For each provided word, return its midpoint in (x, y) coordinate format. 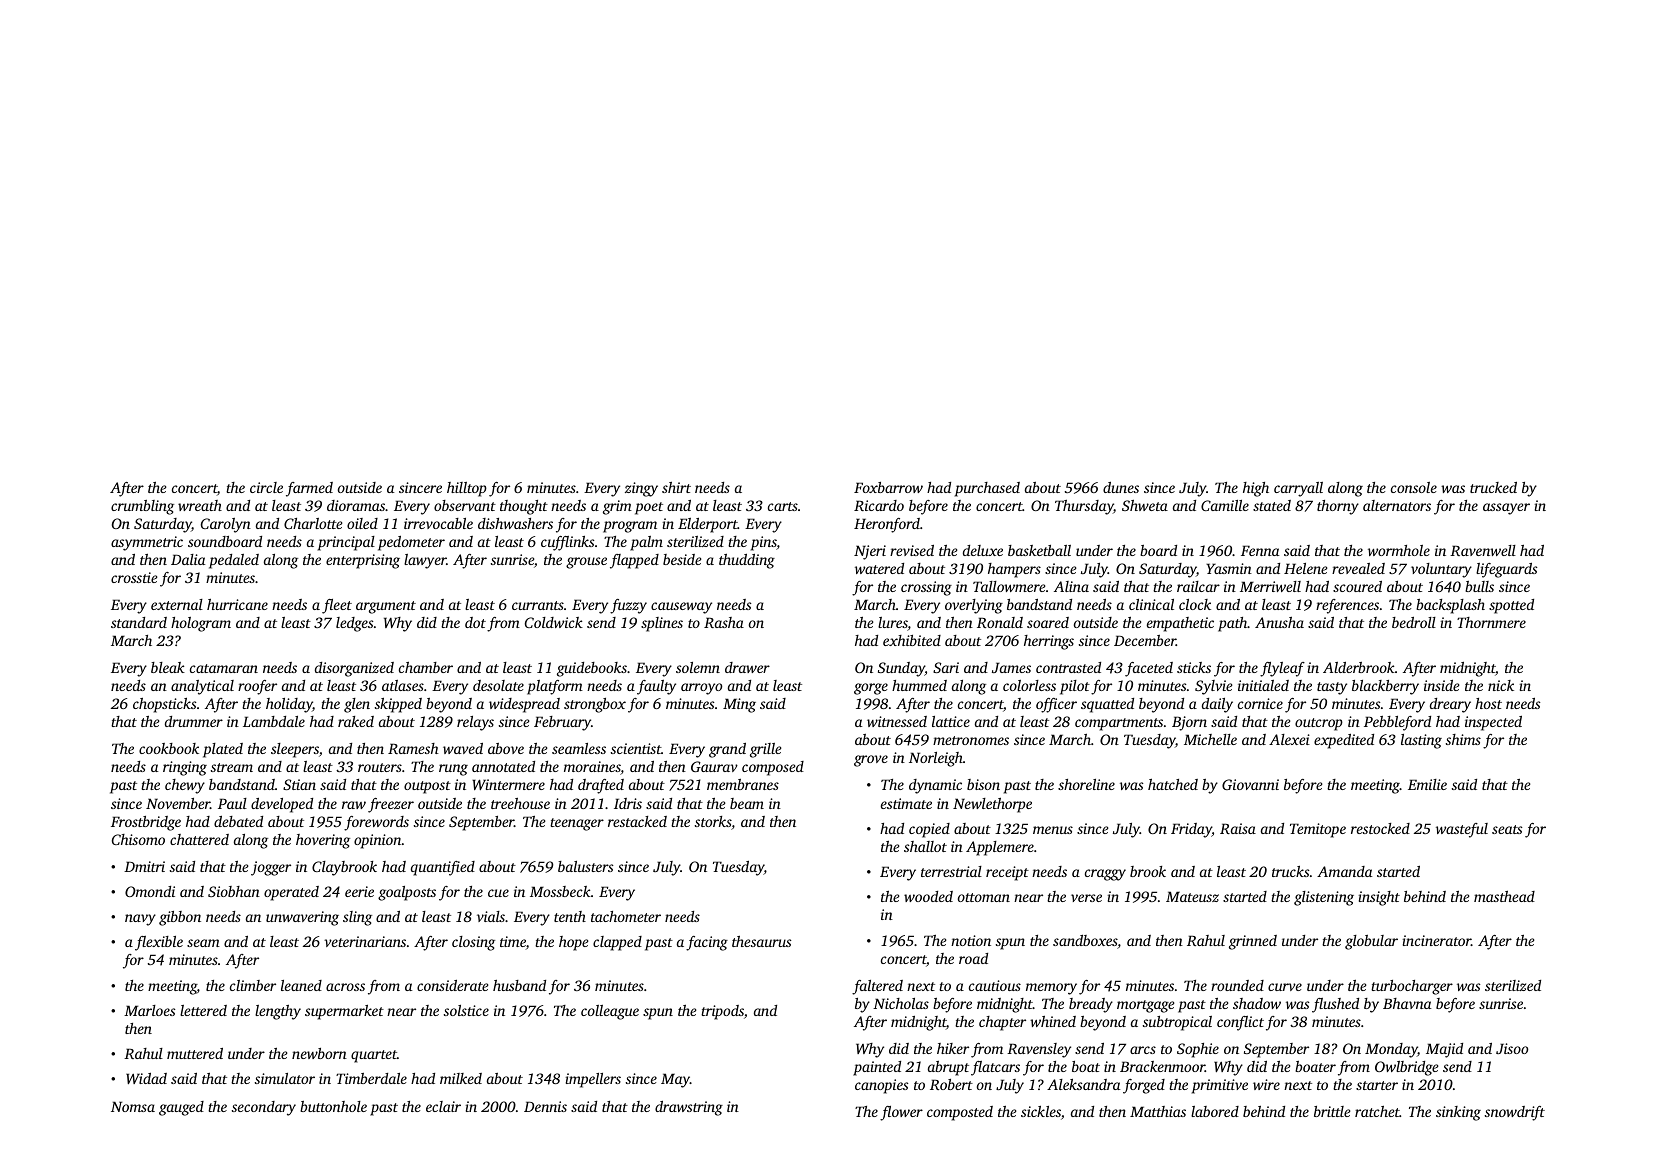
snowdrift (1515, 1113)
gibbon (180, 918)
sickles (1041, 1111)
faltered (877, 987)
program (630, 527)
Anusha (1279, 622)
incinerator (1437, 940)
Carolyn (226, 525)
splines (662, 624)
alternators (1397, 505)
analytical (202, 687)
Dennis (545, 1106)
